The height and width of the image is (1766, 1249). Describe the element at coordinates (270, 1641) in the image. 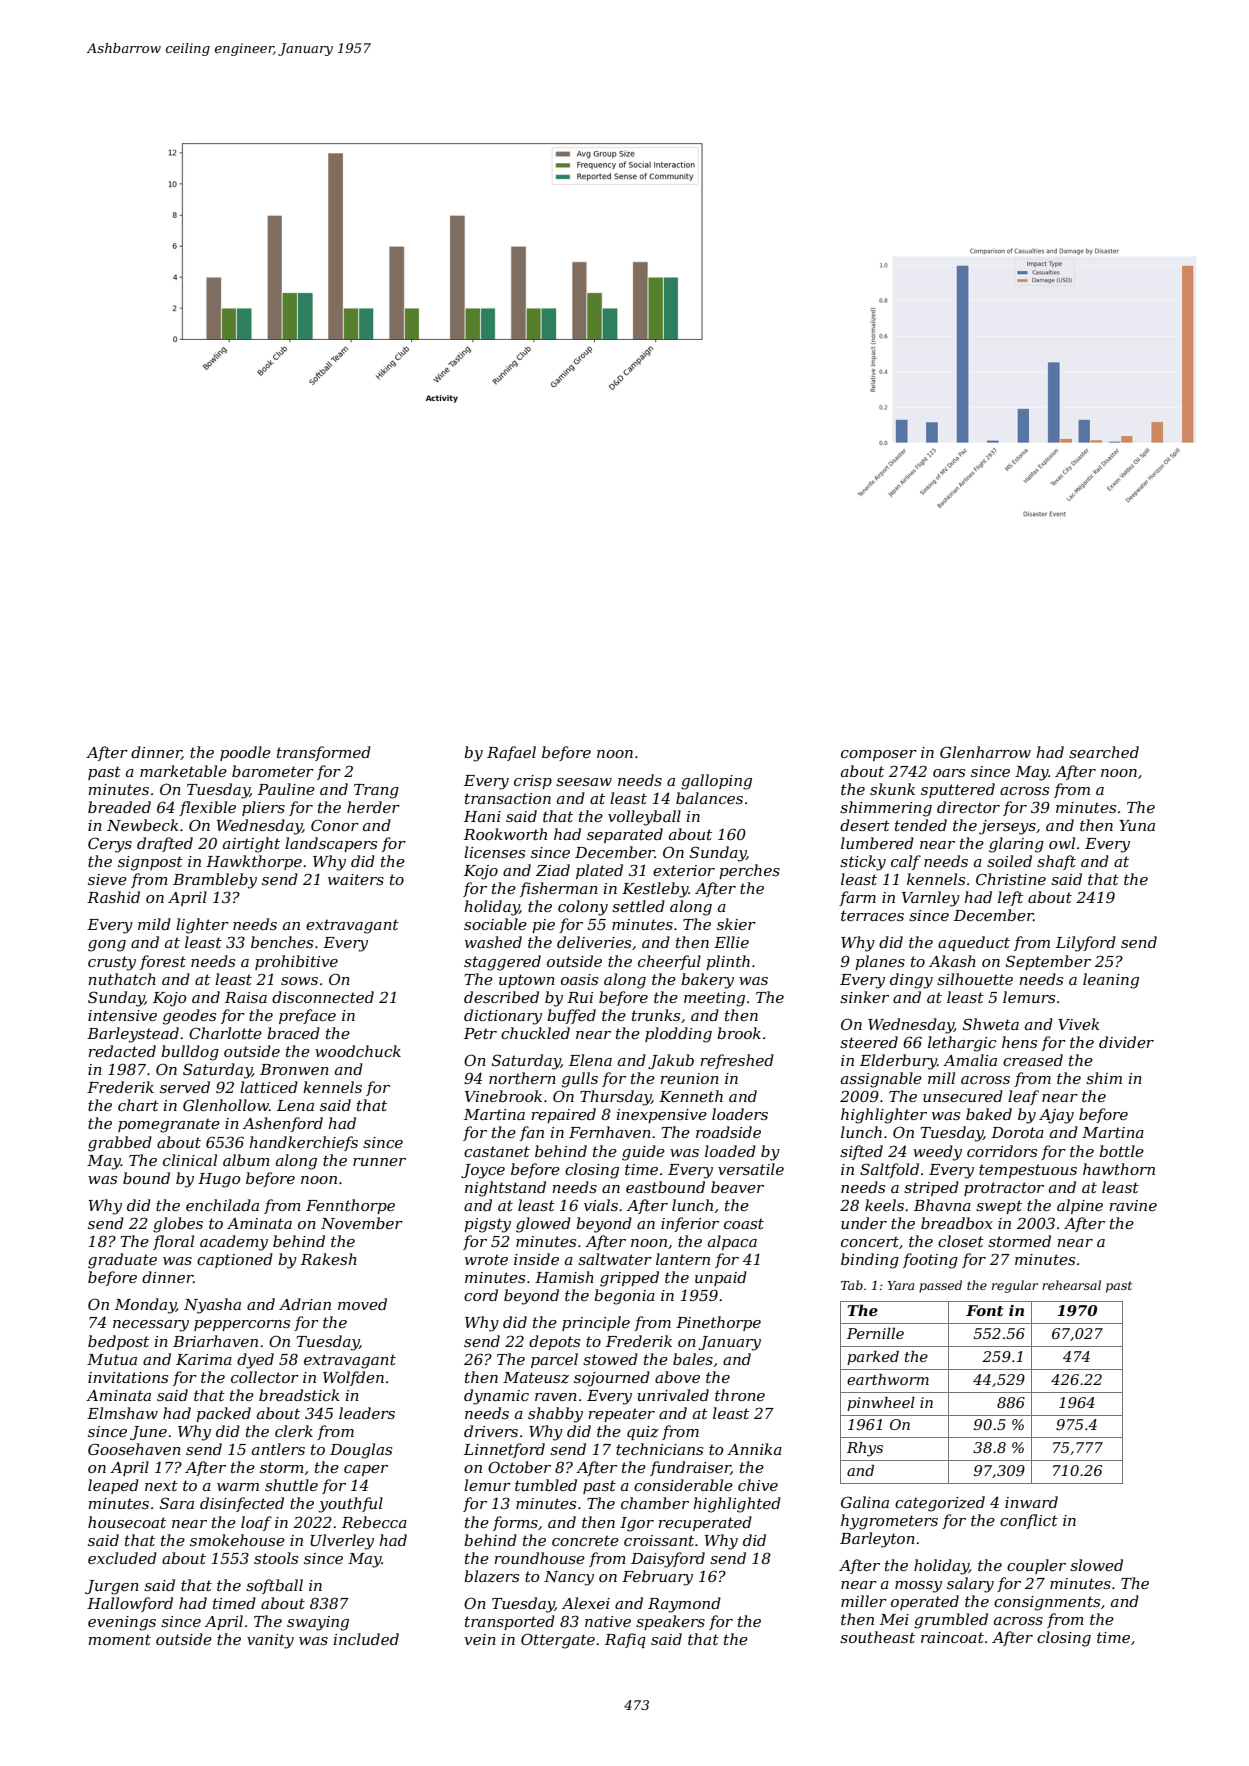

I see `vanity` at that location.
